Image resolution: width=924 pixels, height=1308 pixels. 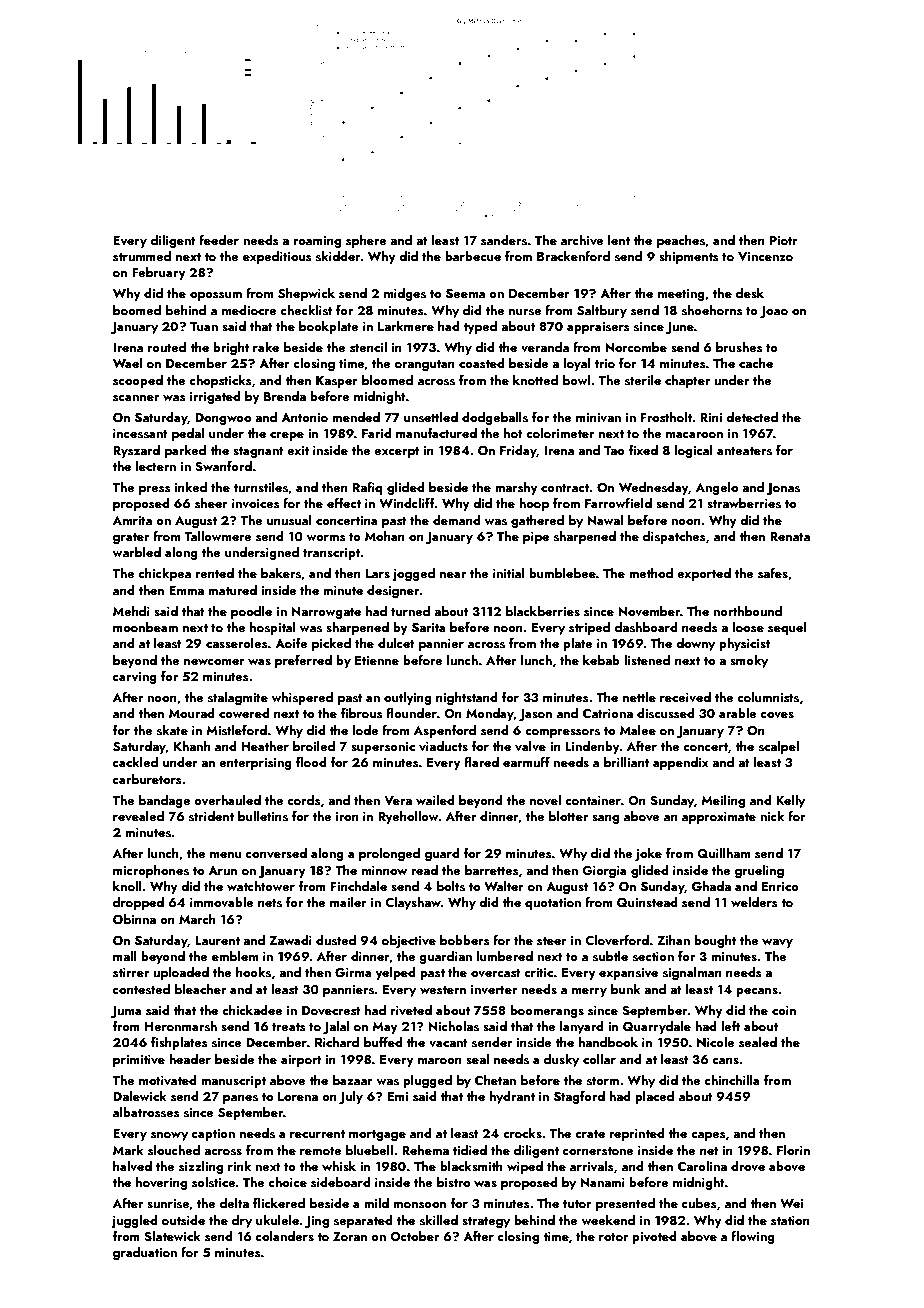 I want to click on Narrowgate, so click(x=326, y=613).
